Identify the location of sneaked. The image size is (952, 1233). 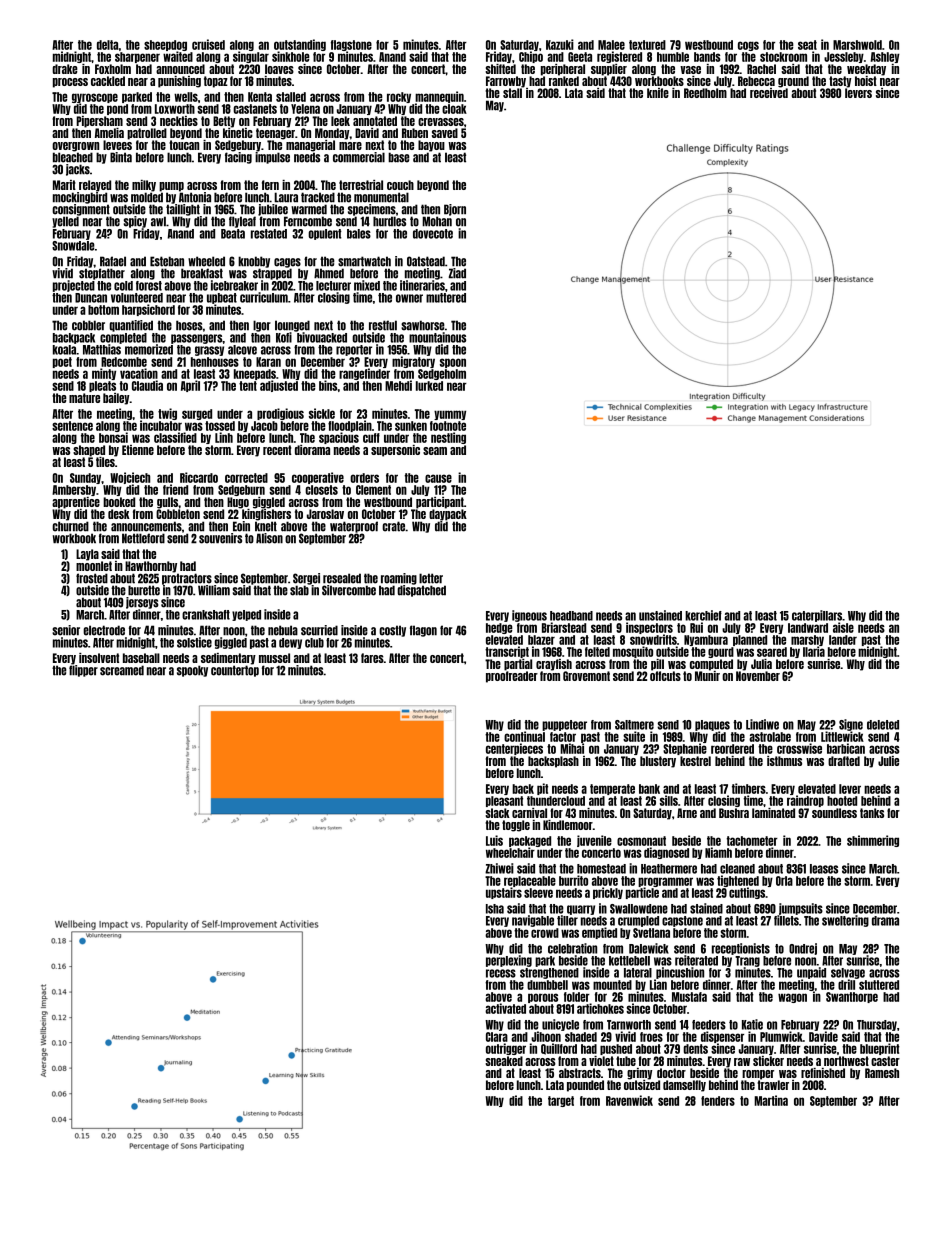
(504, 1061).
